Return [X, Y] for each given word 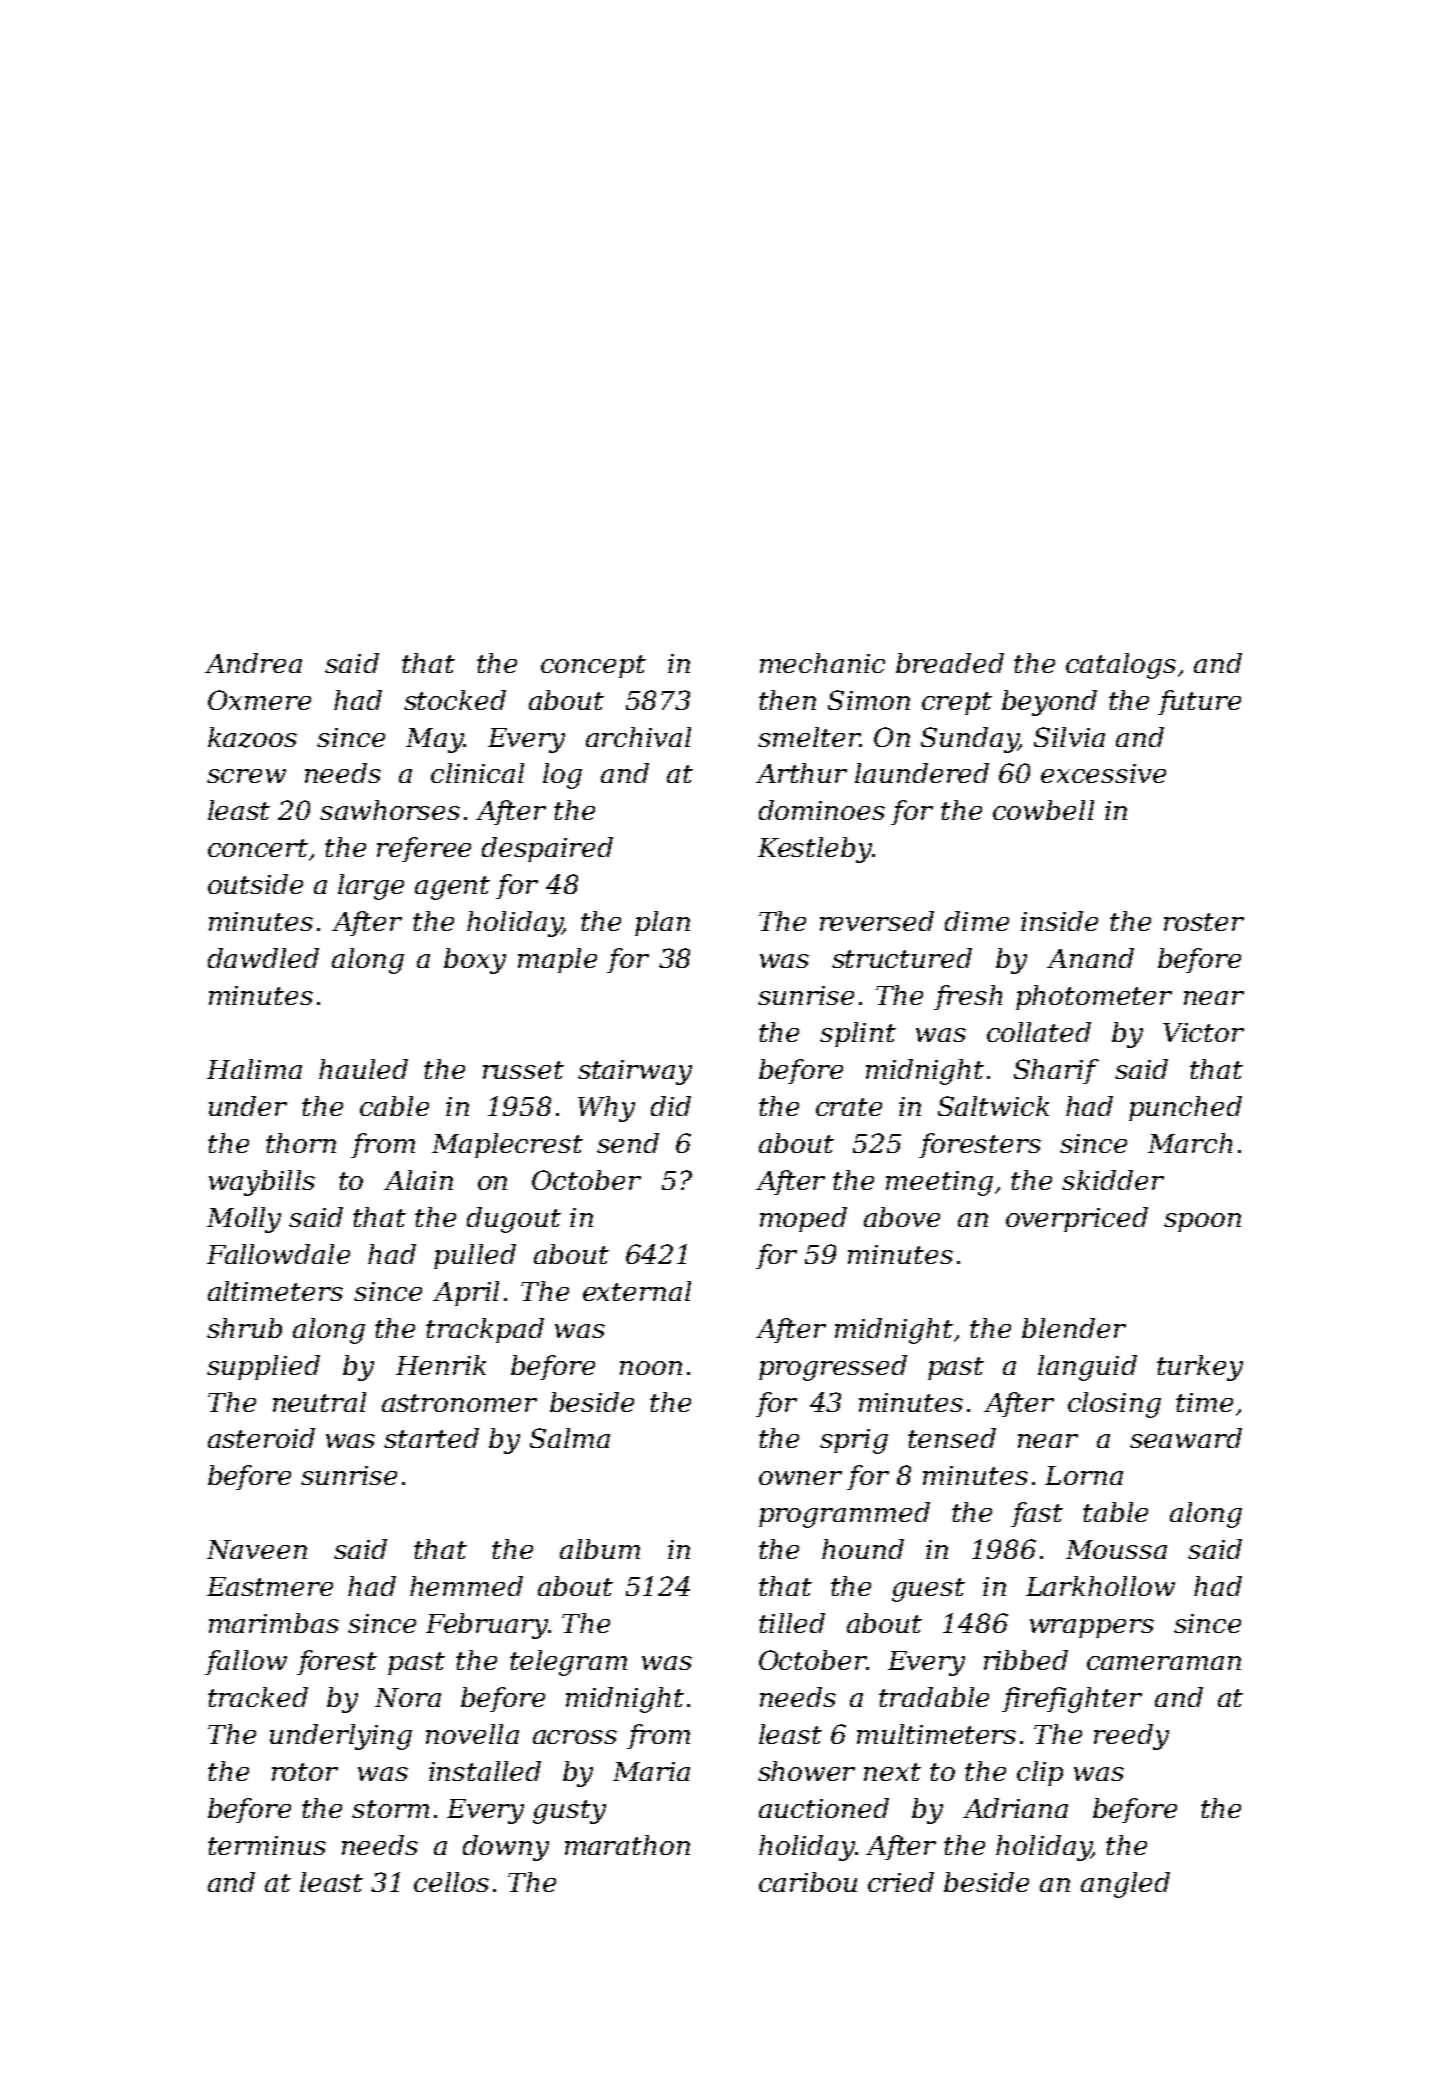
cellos [451, 1882]
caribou [808, 1882]
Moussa [1116, 1549]
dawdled [263, 958]
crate [849, 1107]
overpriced [1077, 1219]
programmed [844, 1515]
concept [593, 666]
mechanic [822, 663]
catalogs [1121, 666]
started [431, 1438]
